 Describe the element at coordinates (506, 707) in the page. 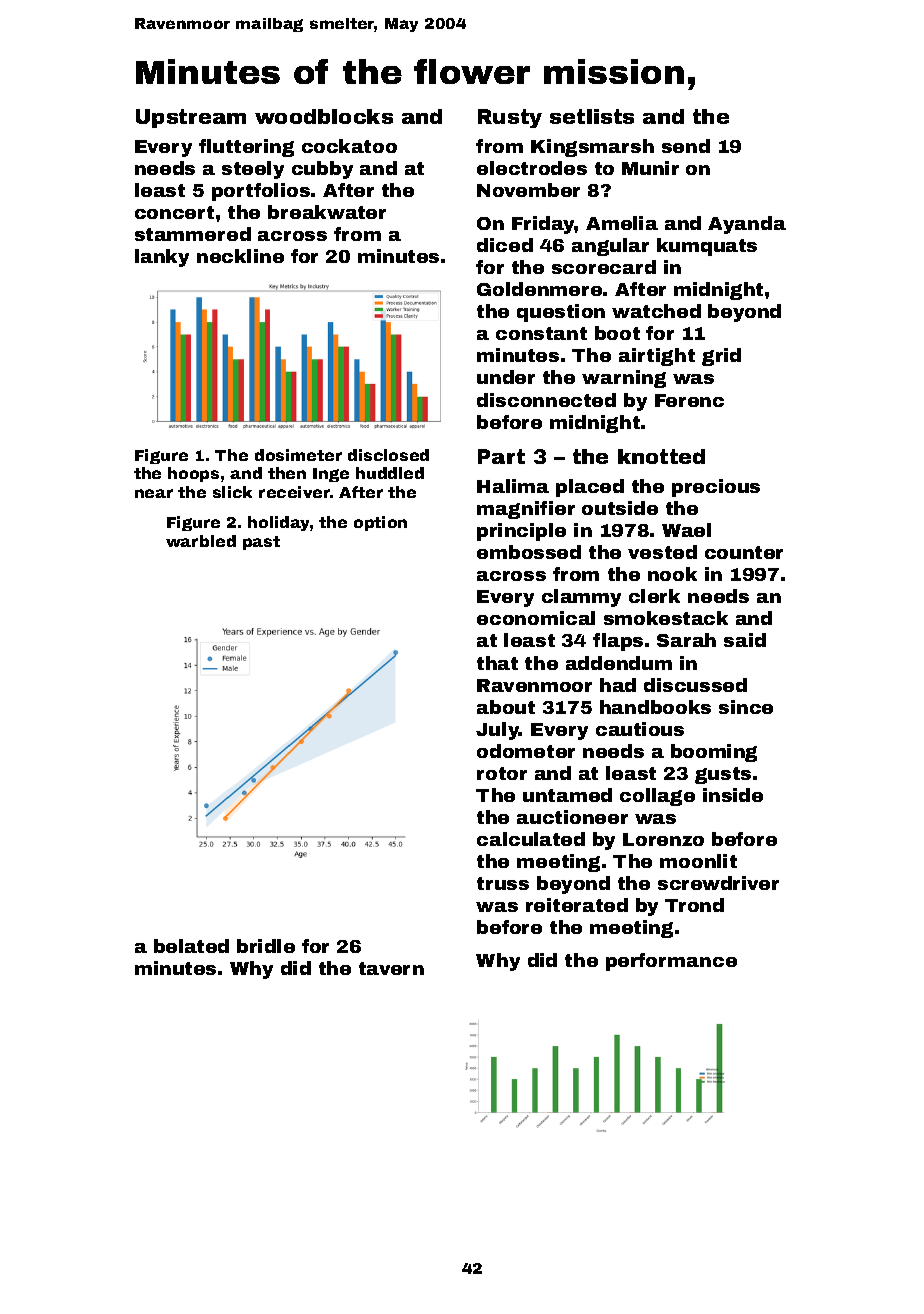

I see `about` at that location.
